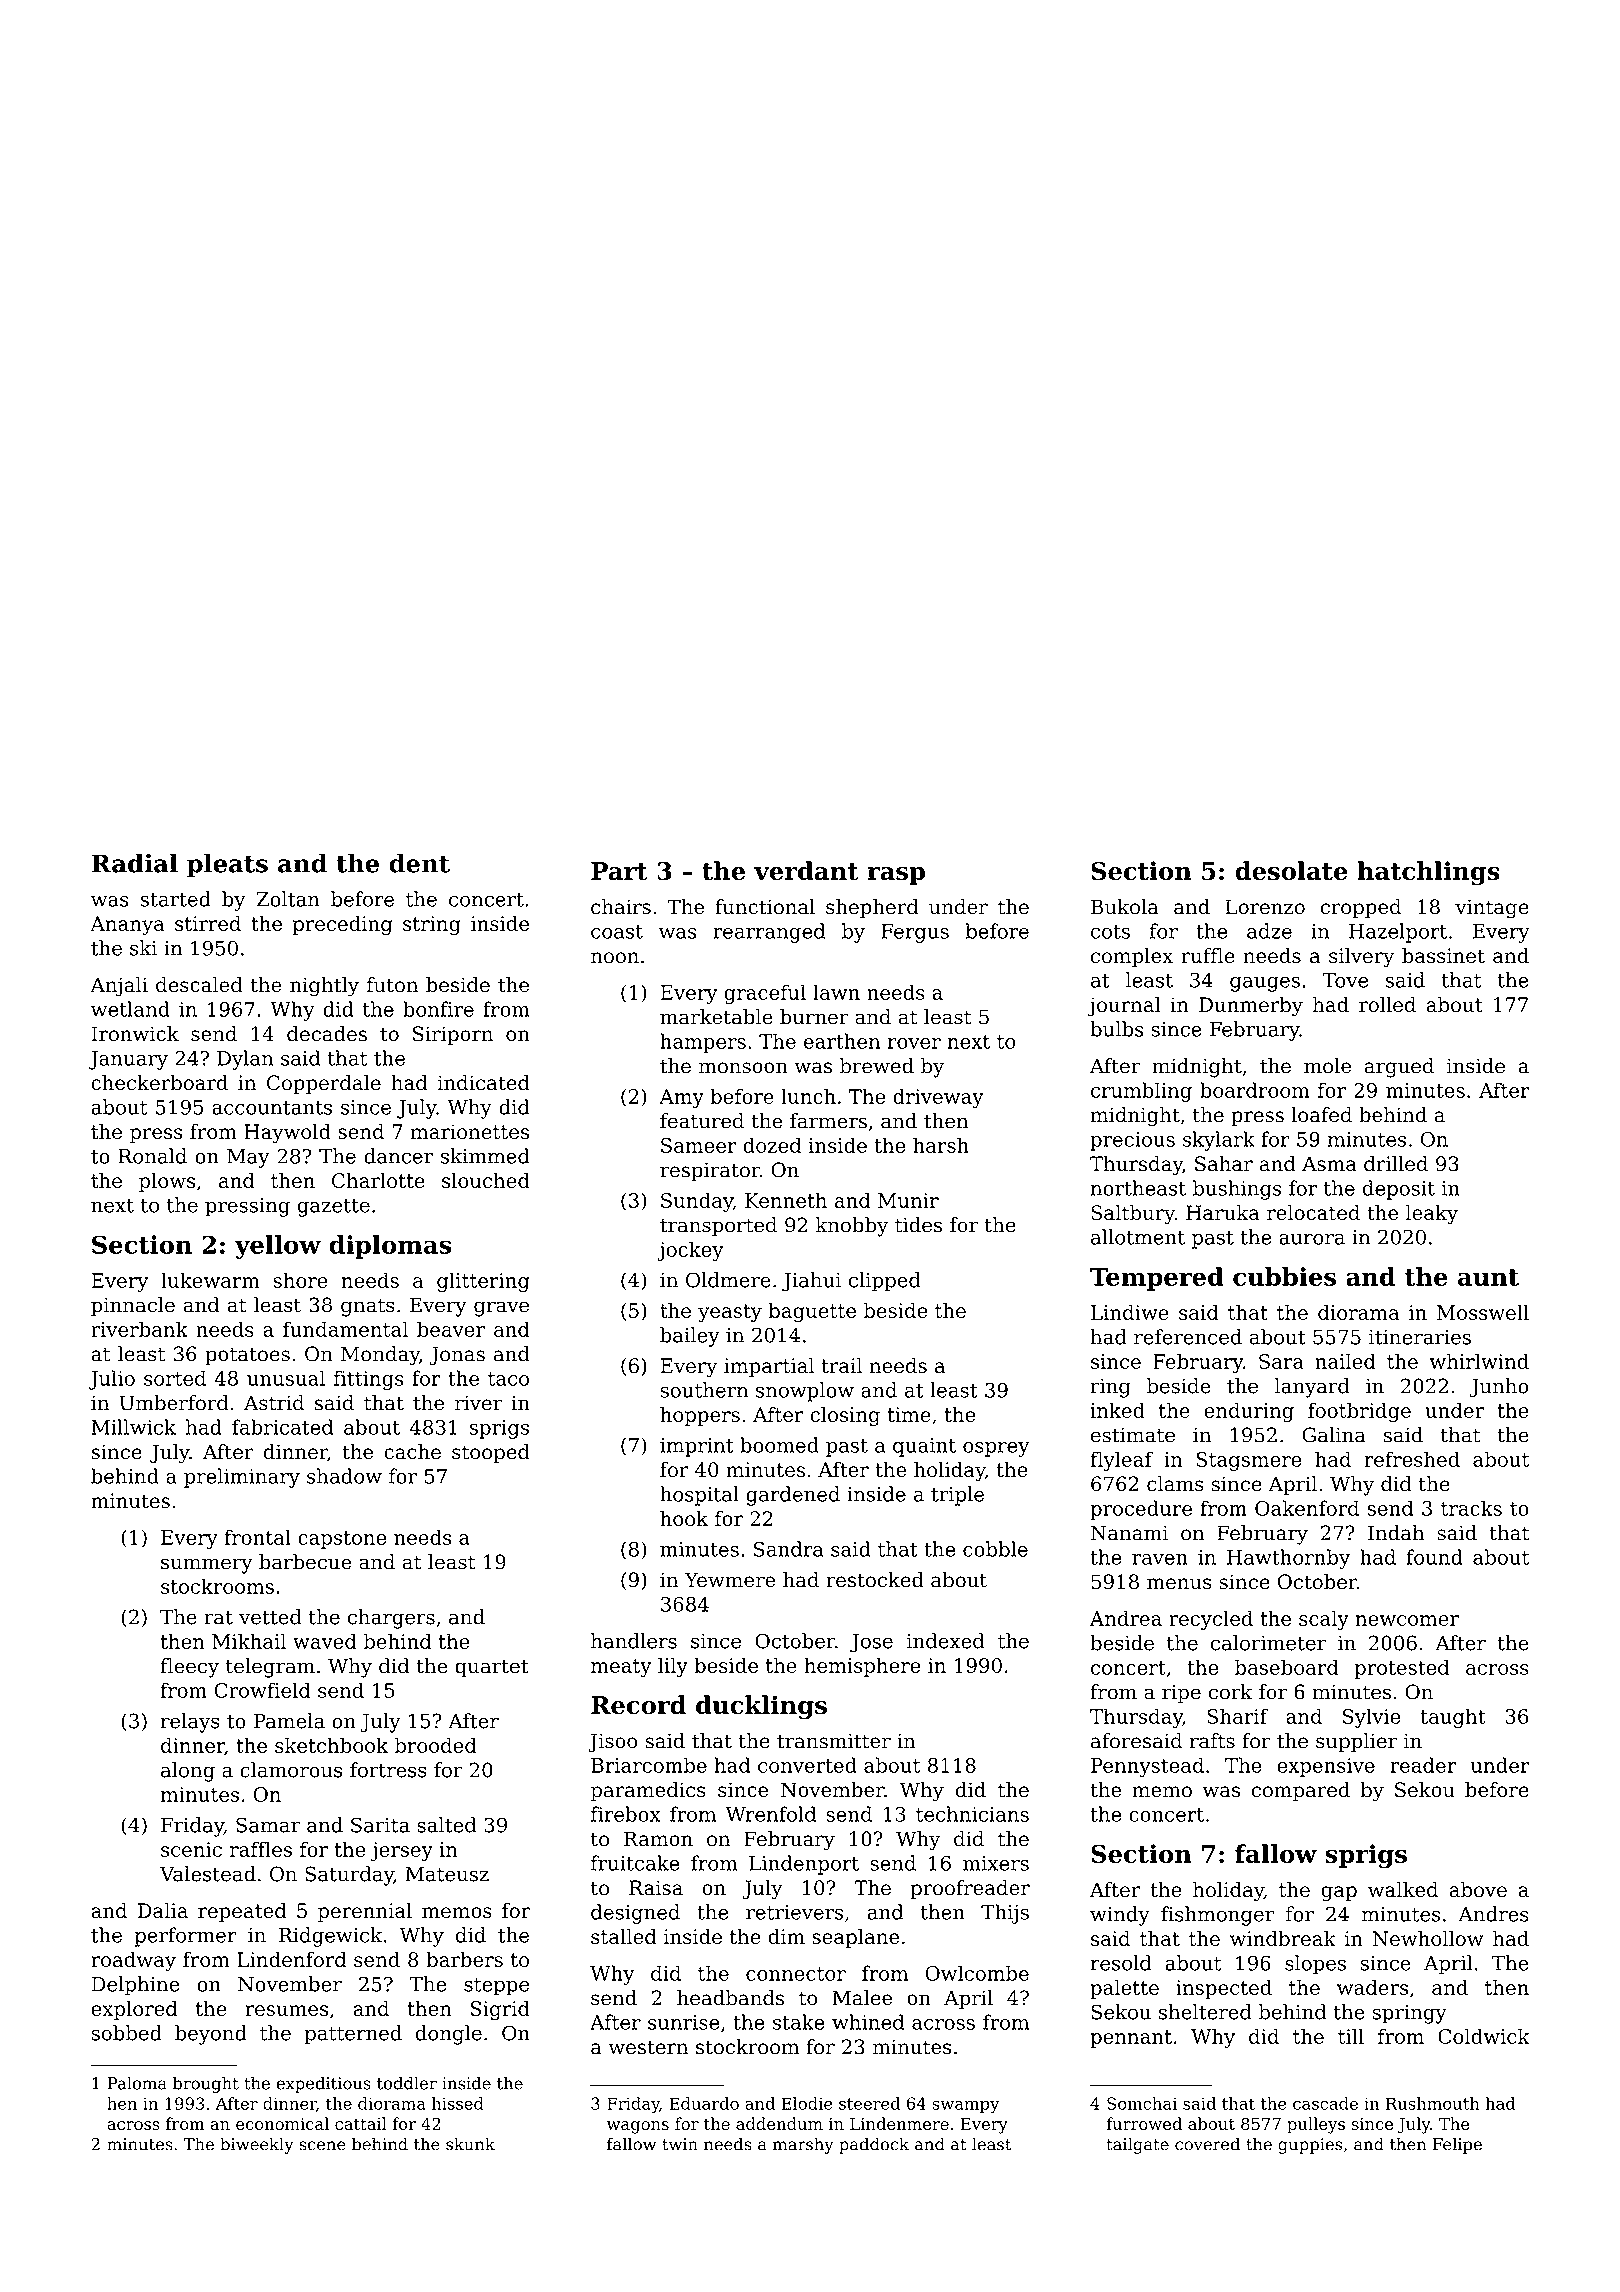 Image resolution: width=1620 pixels, height=2292 pixels. What do you see at coordinates (211, 2035) in the image?
I see `beyond` at bounding box center [211, 2035].
